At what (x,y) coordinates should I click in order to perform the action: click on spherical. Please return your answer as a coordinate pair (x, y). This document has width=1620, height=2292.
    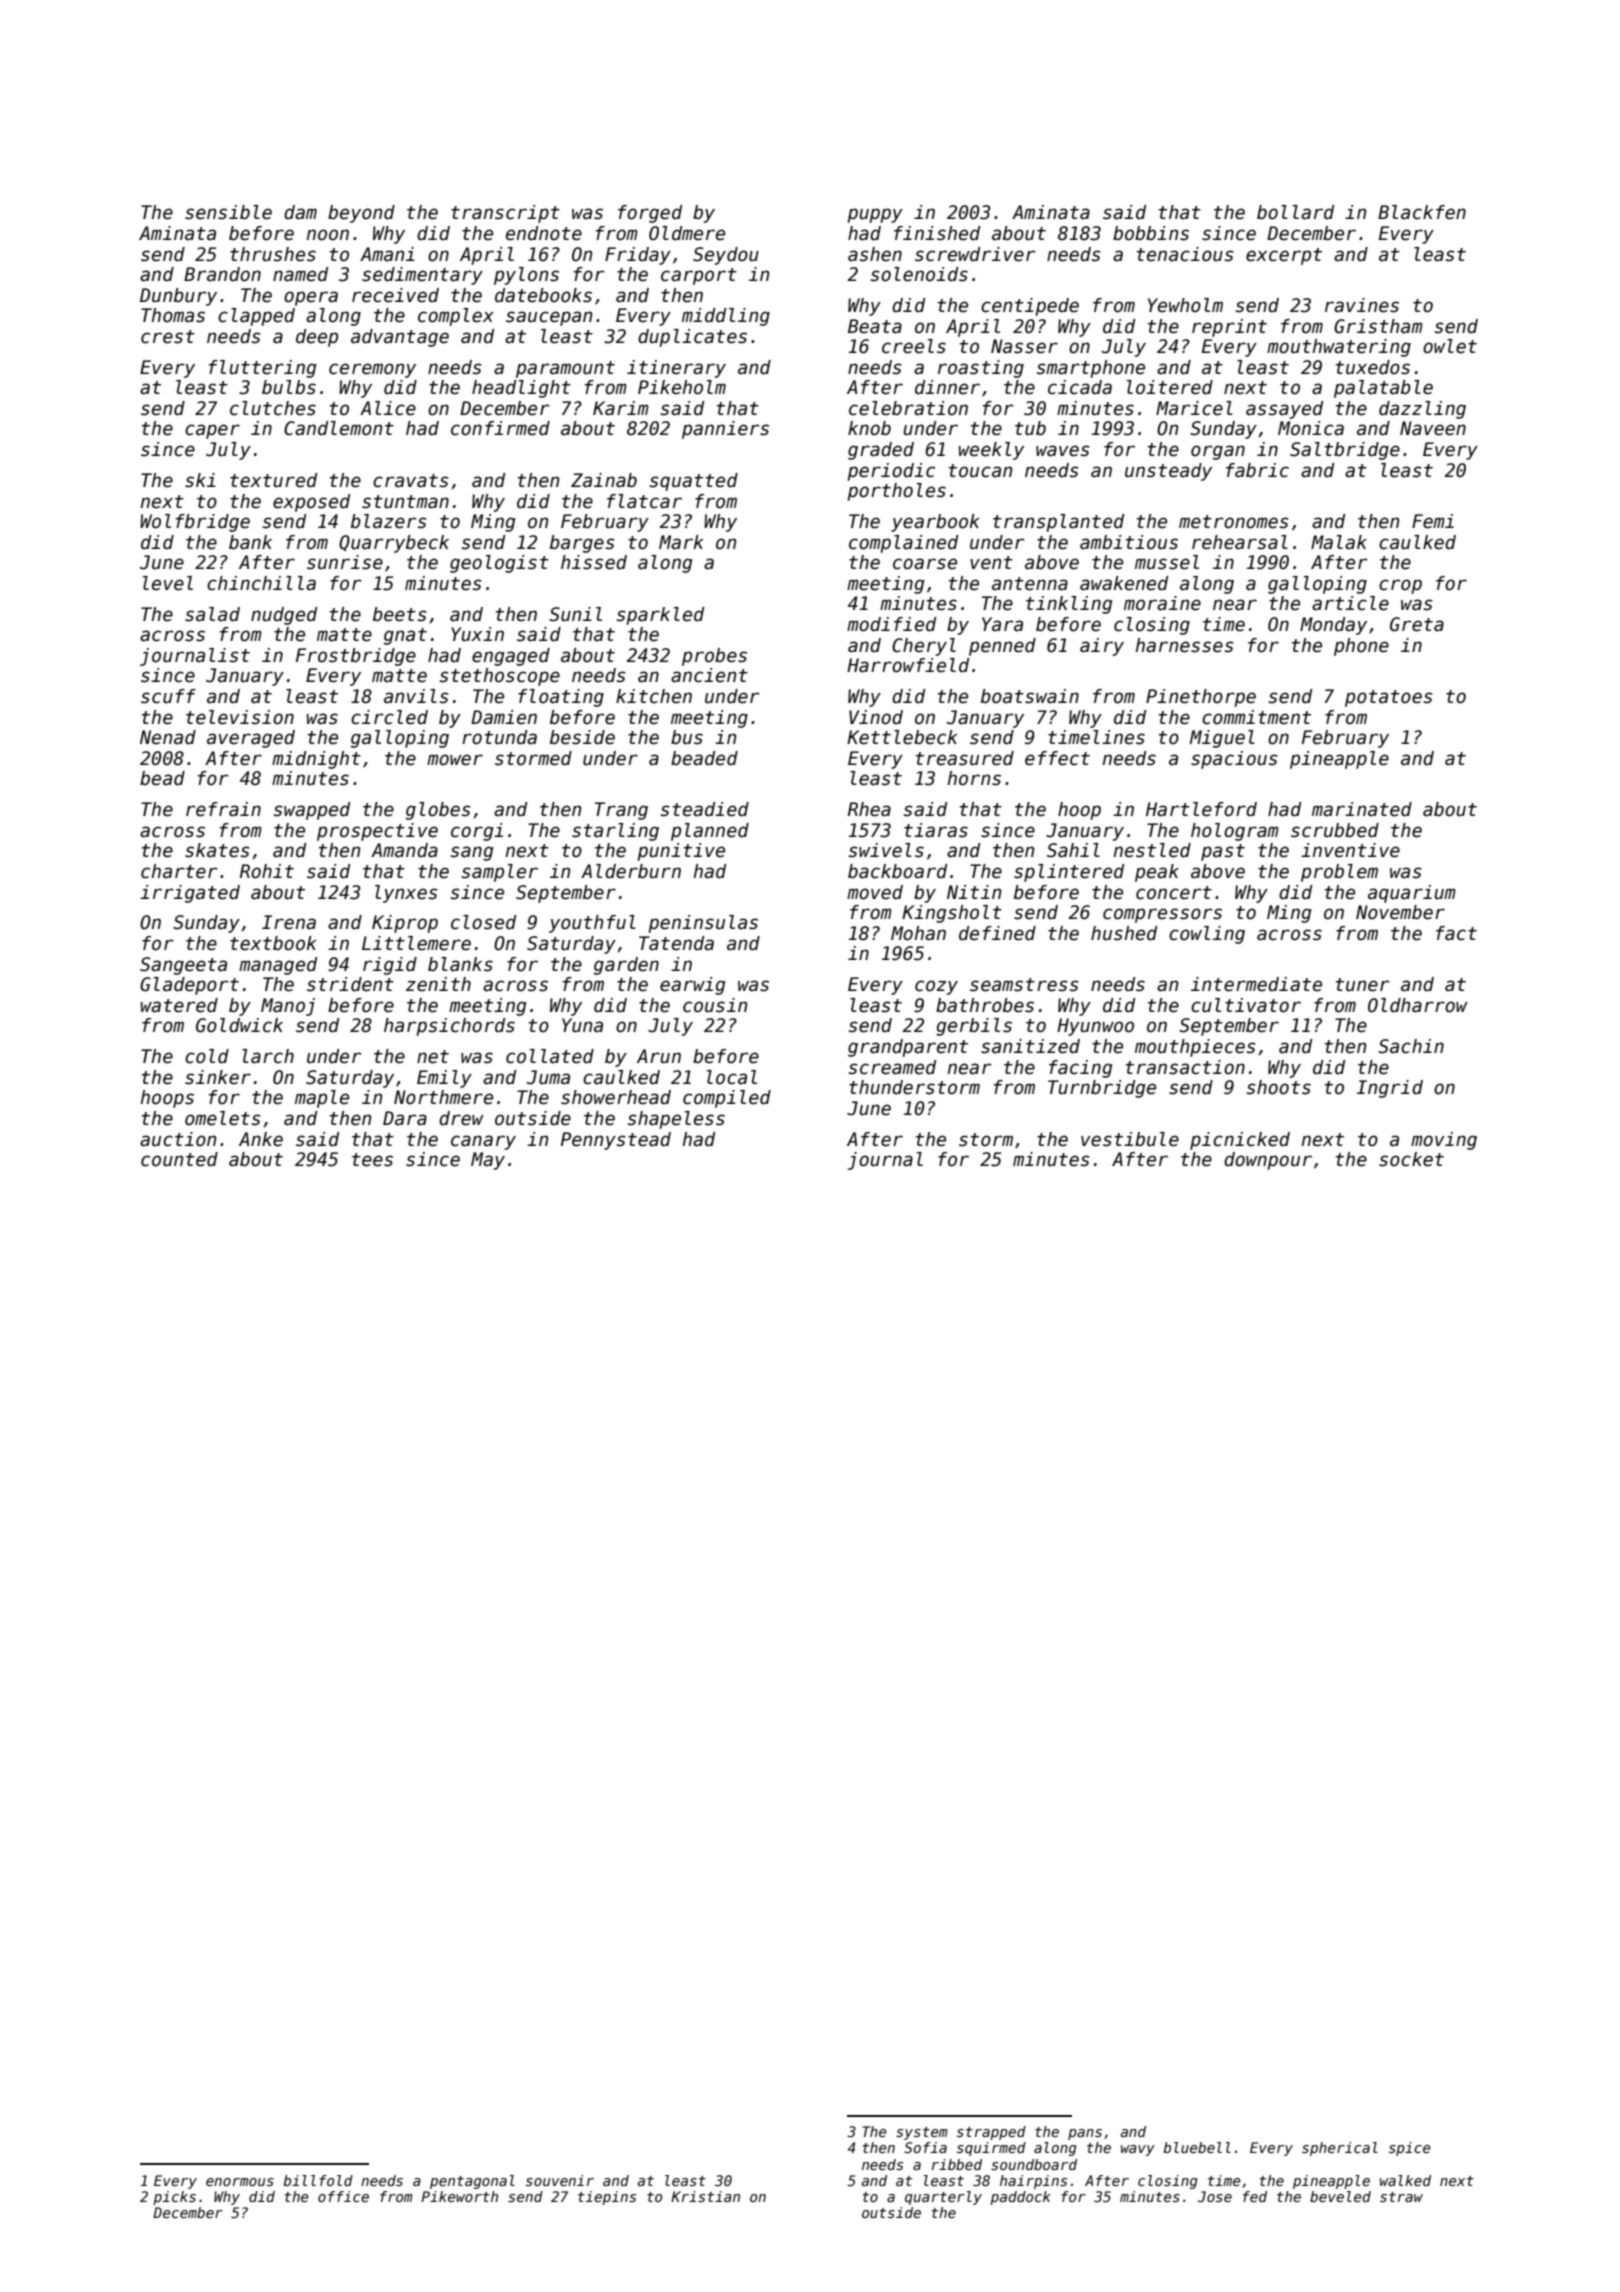
    Looking at the image, I should click on (1340, 2149).
